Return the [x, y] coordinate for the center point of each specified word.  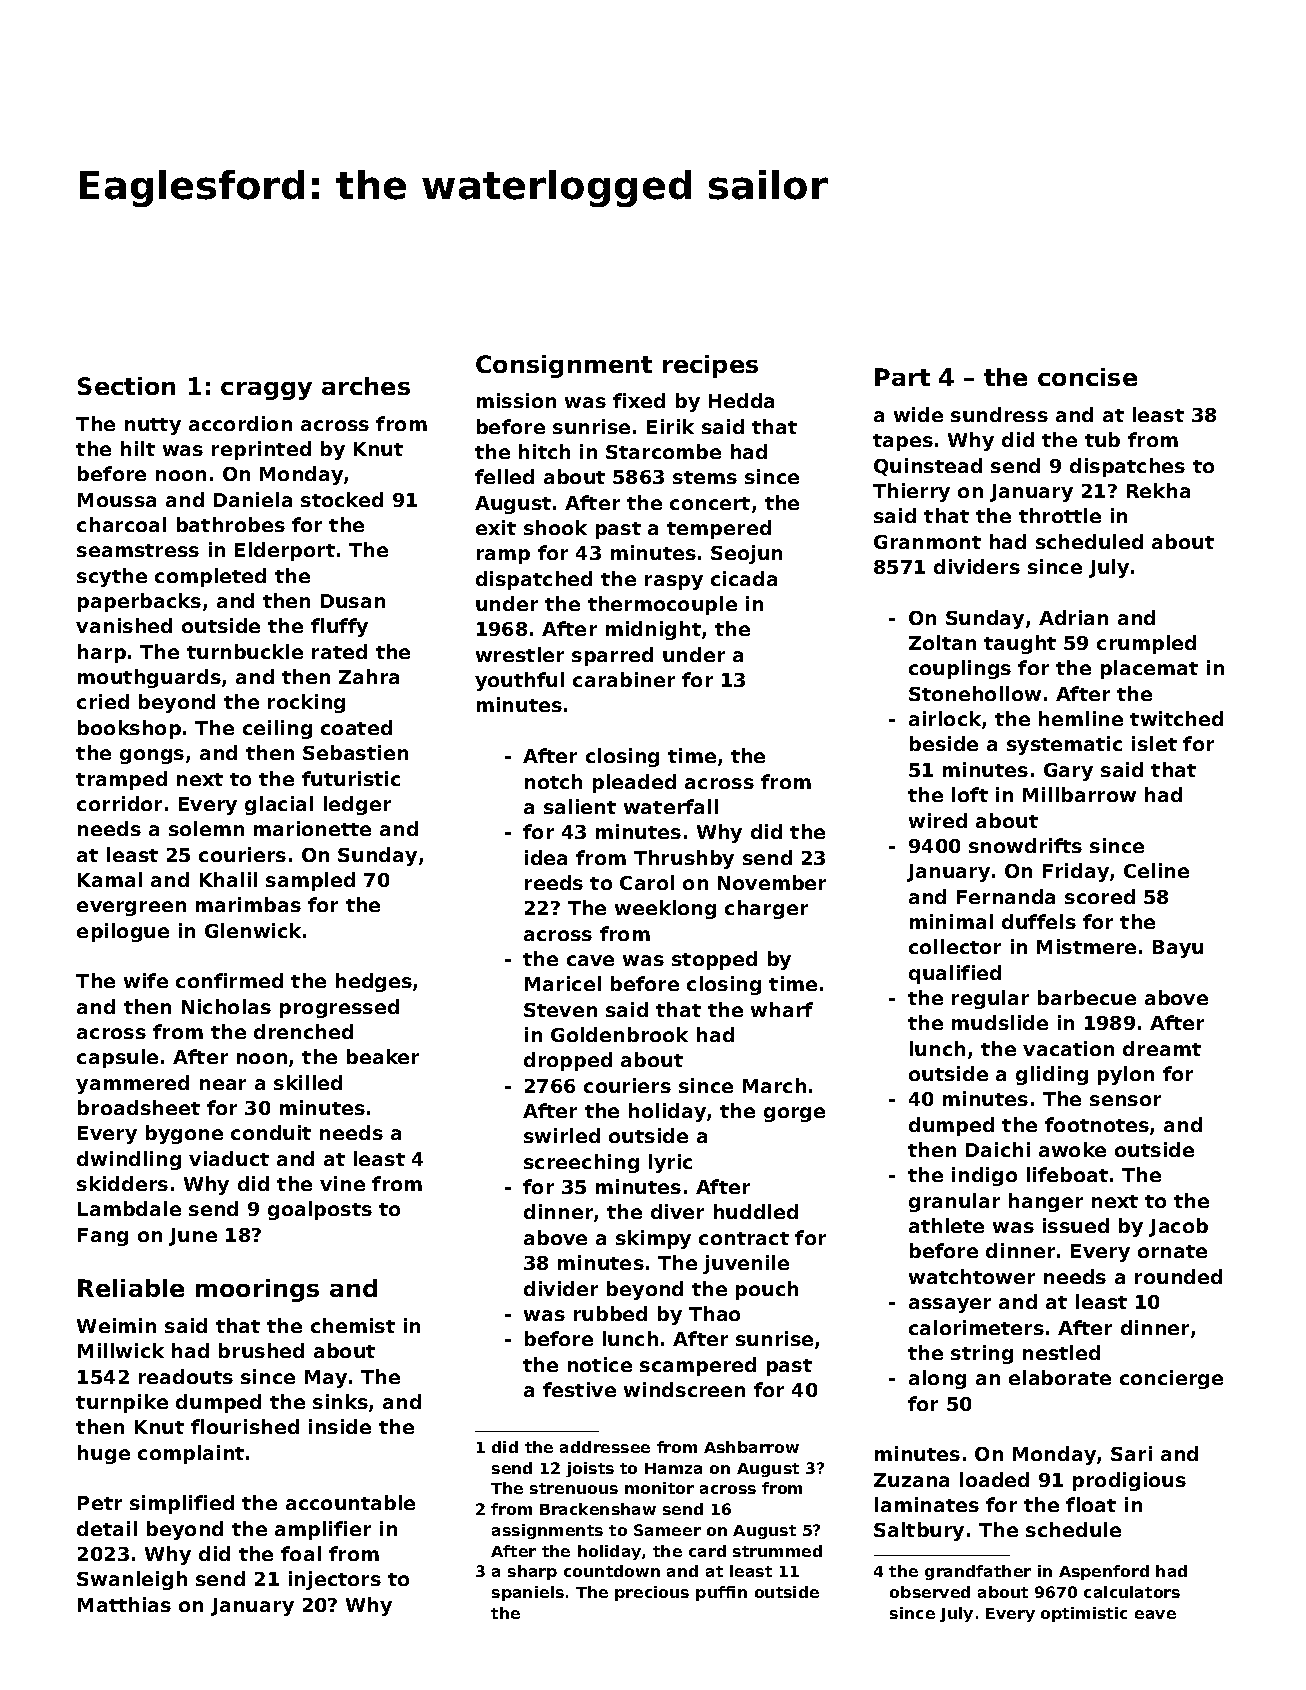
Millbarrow [1079, 794]
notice [600, 1364]
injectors [335, 1580]
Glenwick [253, 930]
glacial [279, 805]
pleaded [634, 783]
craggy [266, 391]
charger [766, 909]
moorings [257, 1290]
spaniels [528, 1593]
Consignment [564, 366]
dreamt [1162, 1048]
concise [1087, 377]
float [1091, 1504]
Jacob [1178, 1227]
